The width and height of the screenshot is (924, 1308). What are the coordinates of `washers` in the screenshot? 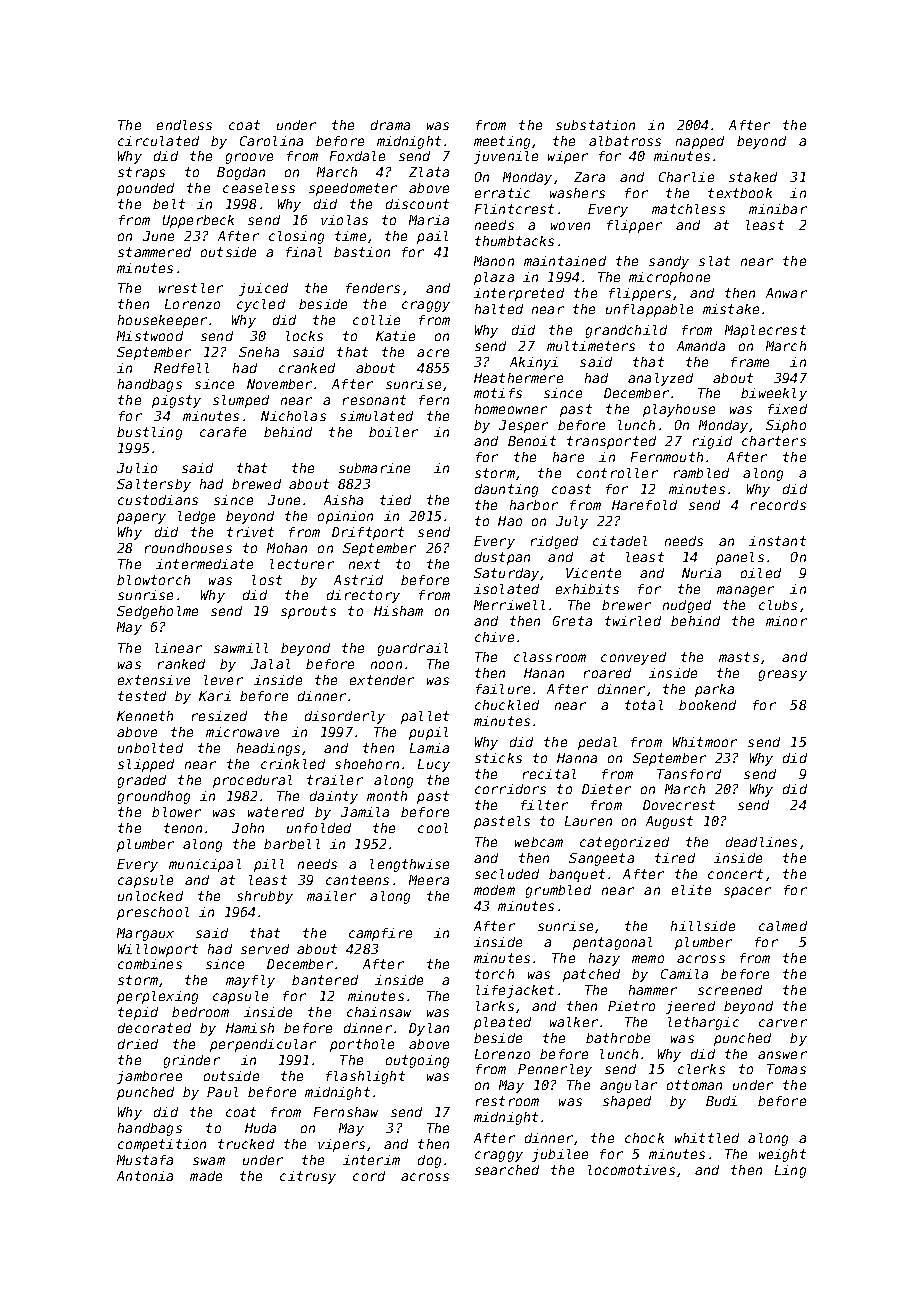 It's located at (577, 193).
